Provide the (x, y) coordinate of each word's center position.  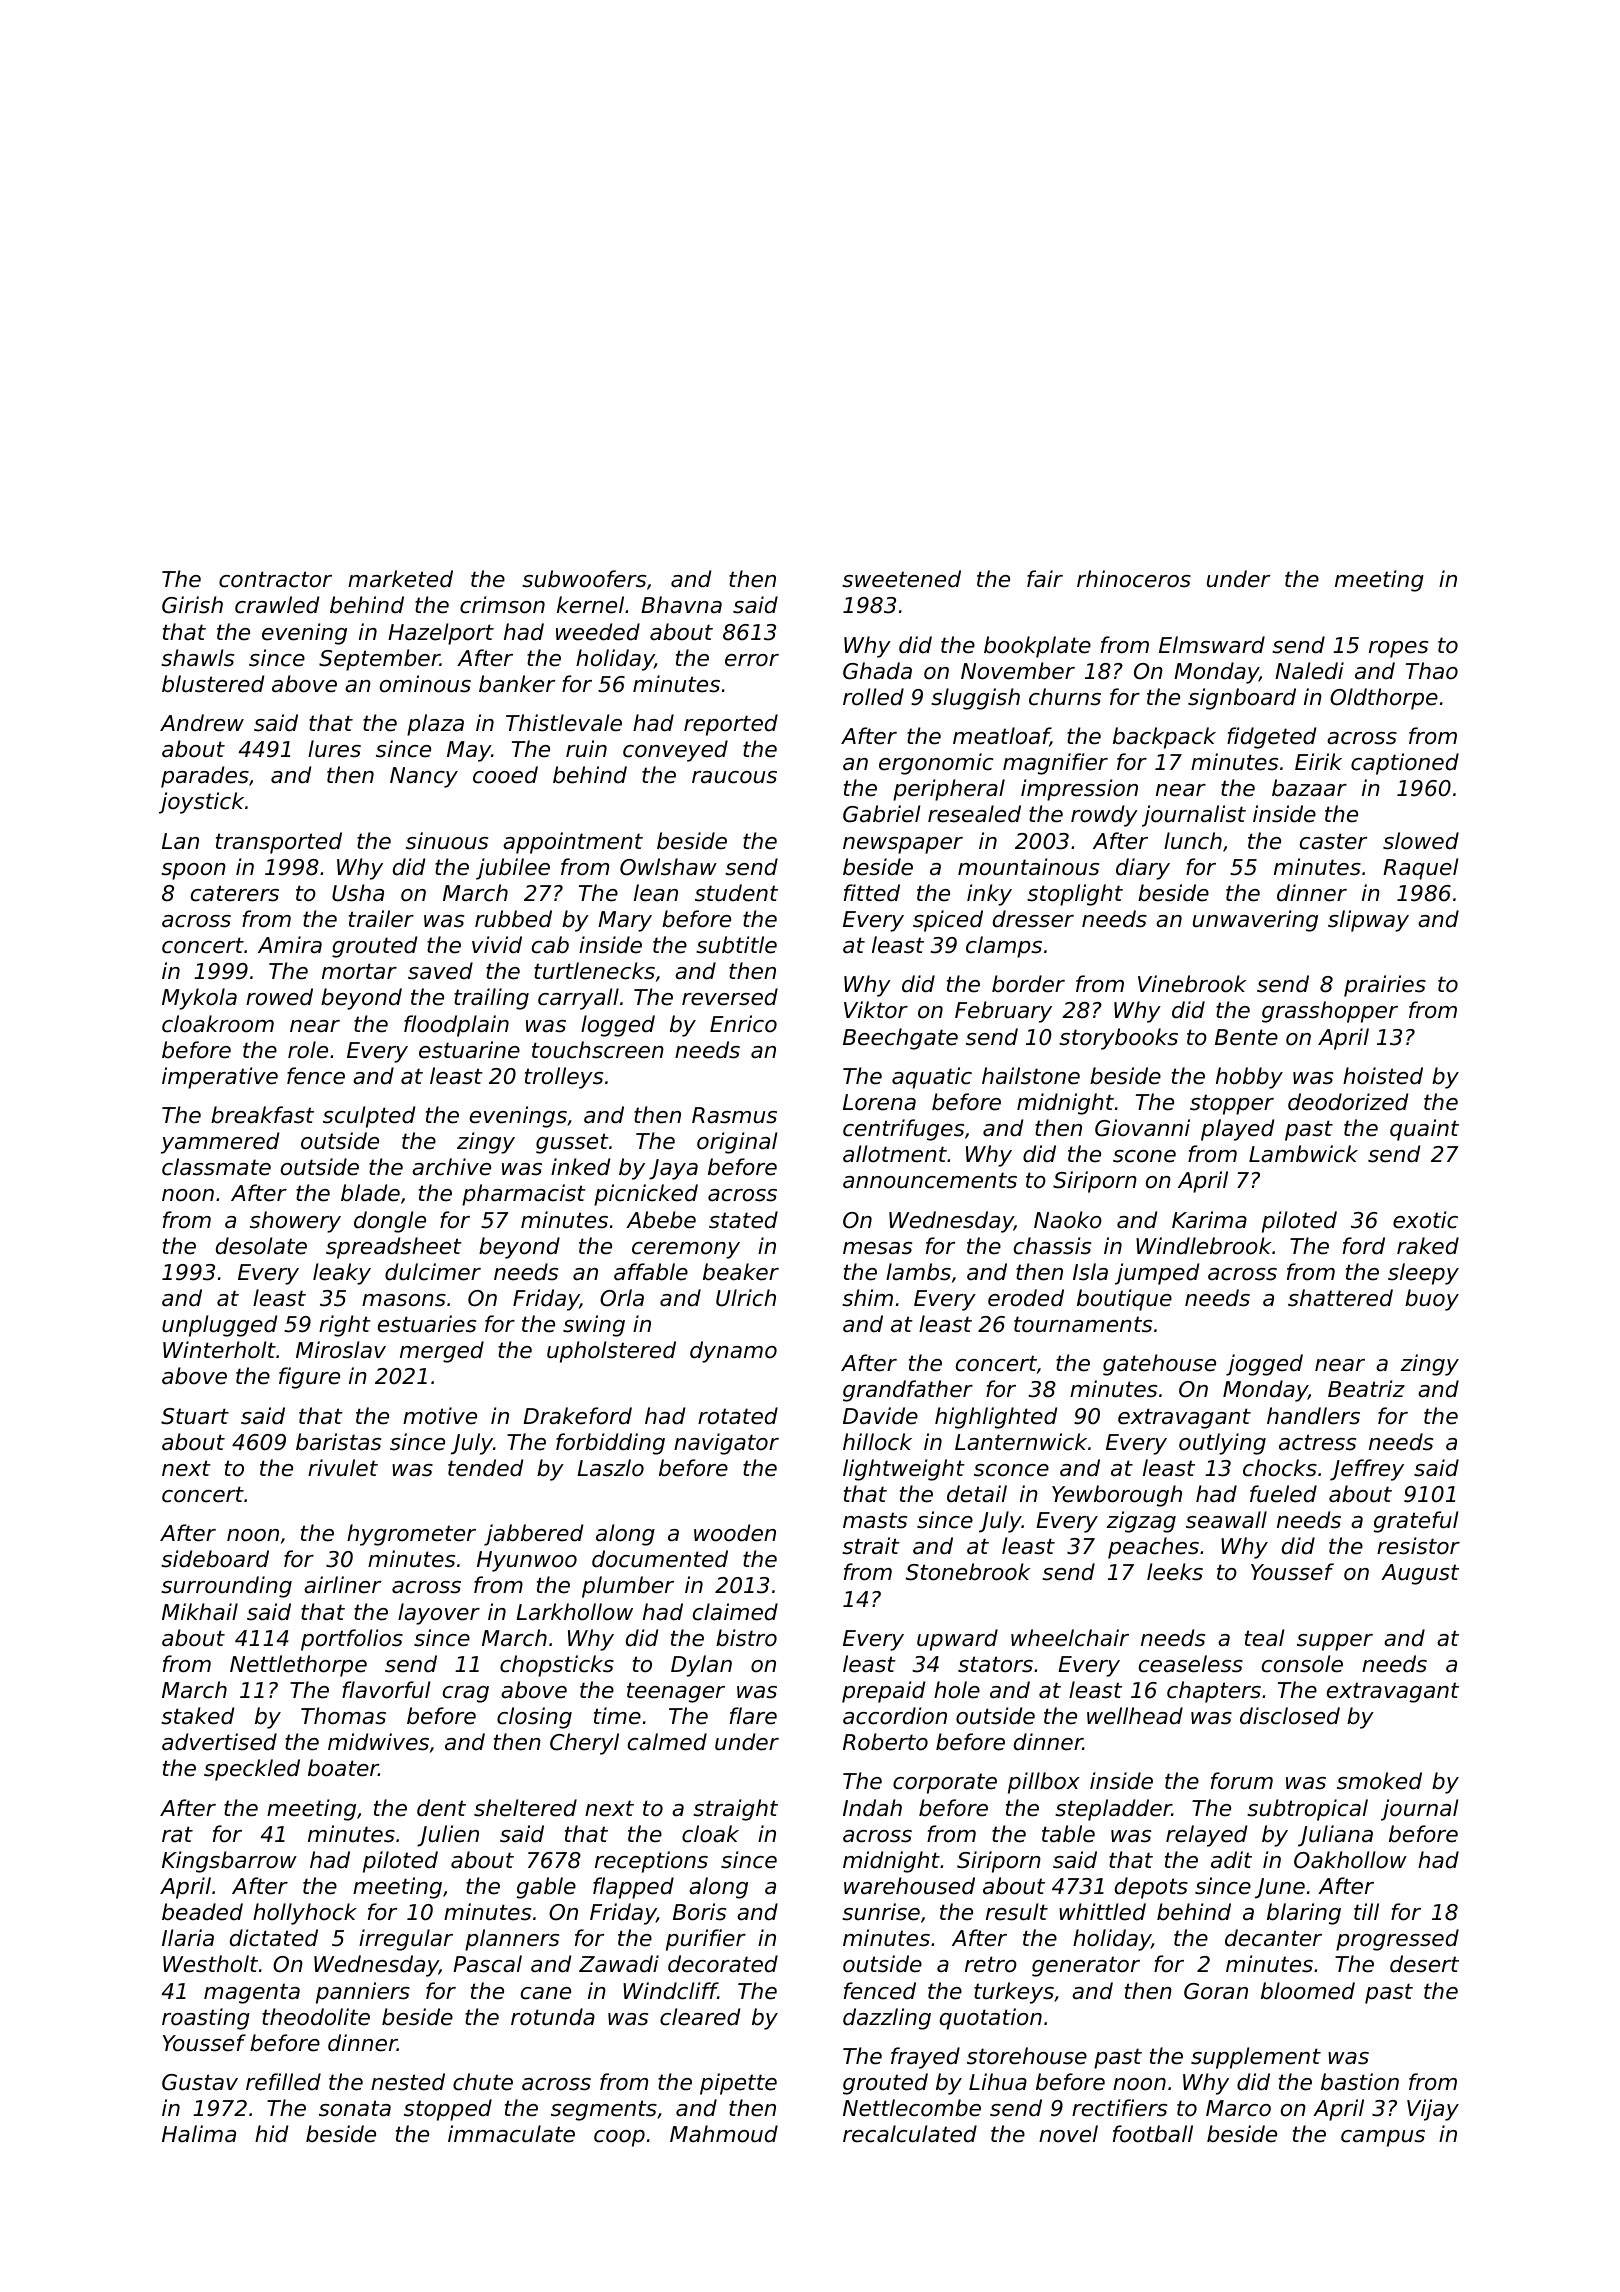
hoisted (1383, 1076)
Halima (199, 2134)
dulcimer (433, 1272)
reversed (730, 997)
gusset (572, 1143)
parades (205, 777)
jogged (1264, 1365)
